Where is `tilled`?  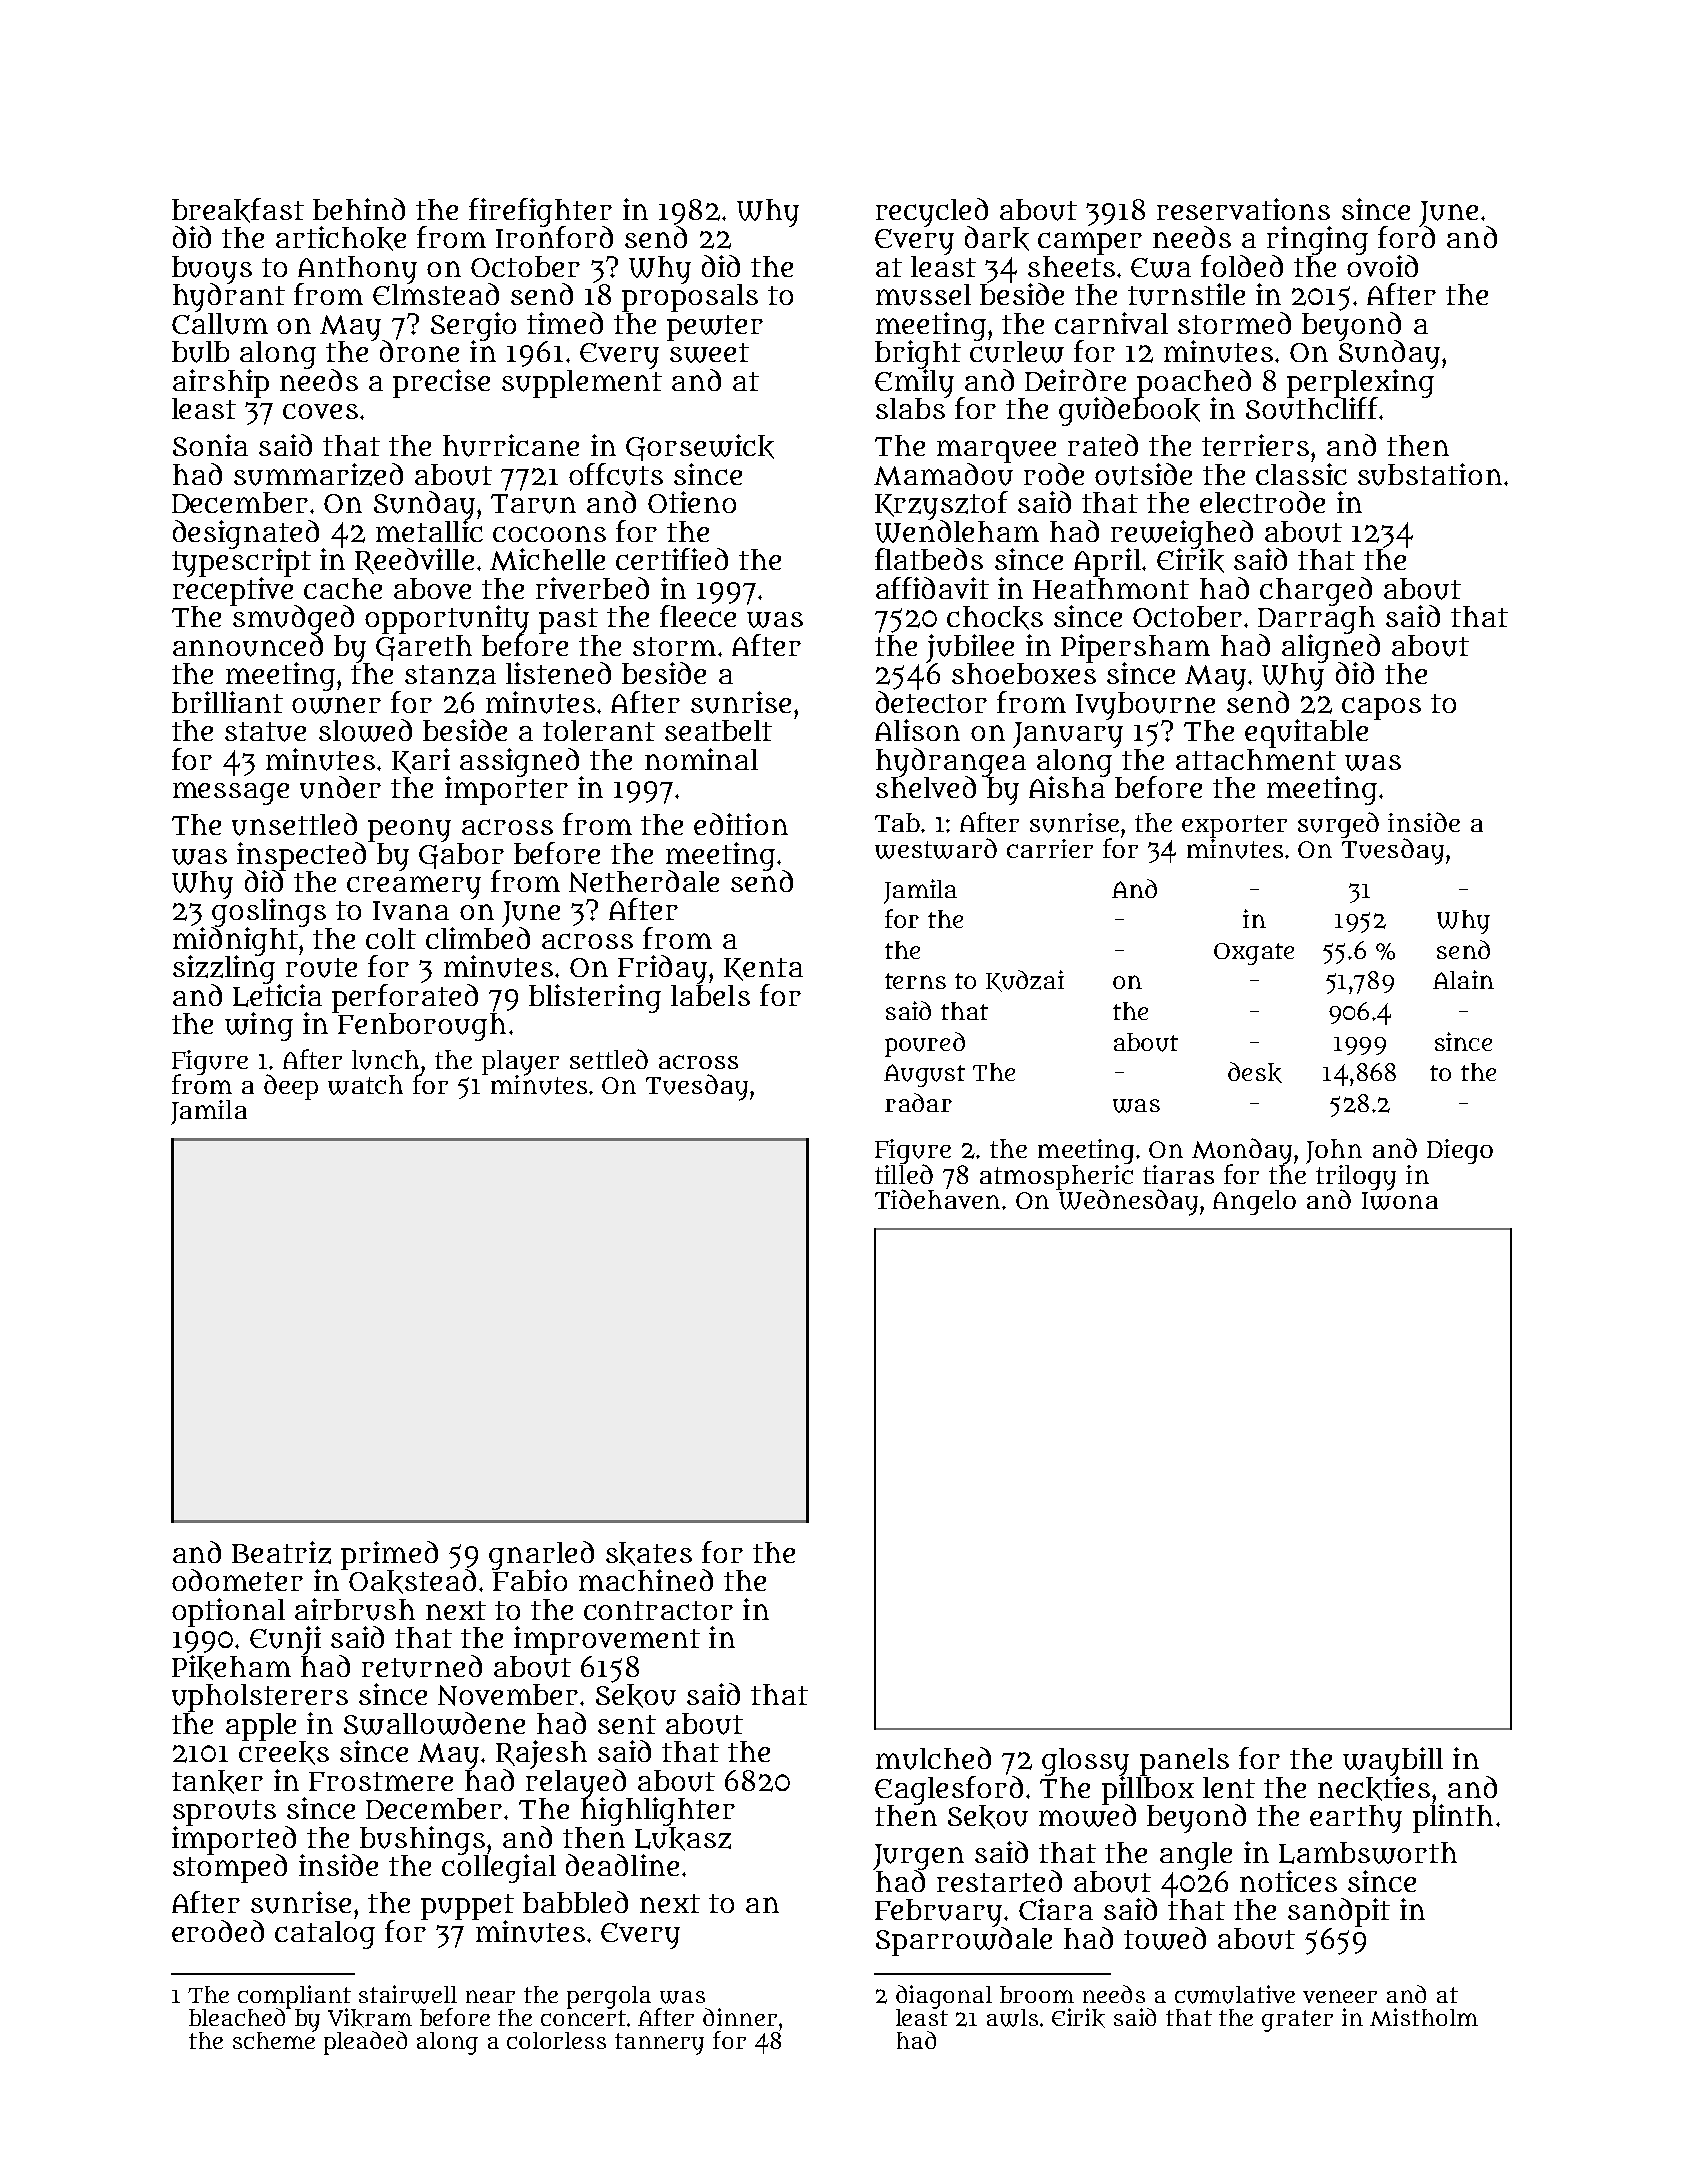 tilled is located at coordinates (904, 1174).
